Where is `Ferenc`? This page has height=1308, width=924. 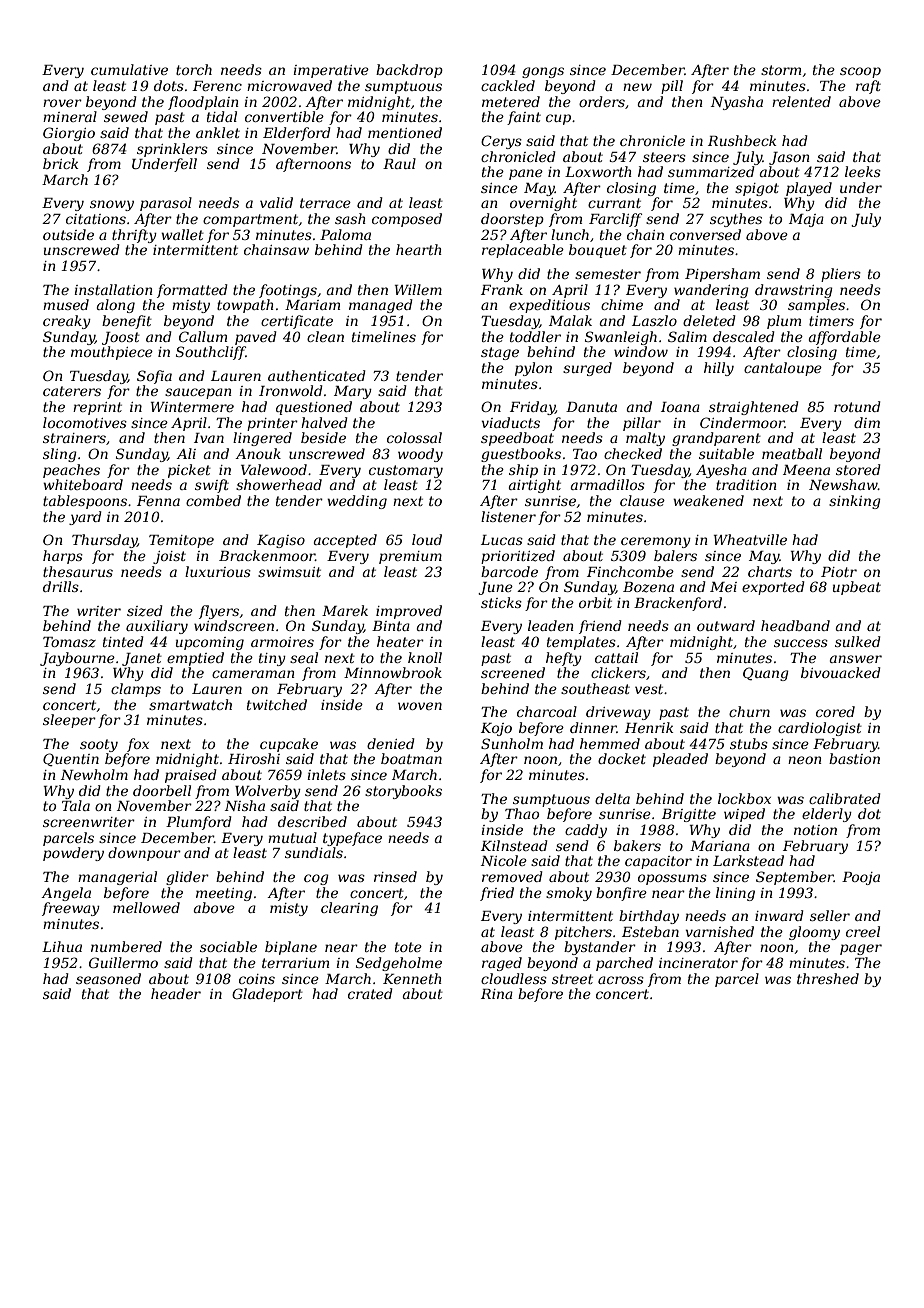
Ferenc is located at coordinates (217, 86).
